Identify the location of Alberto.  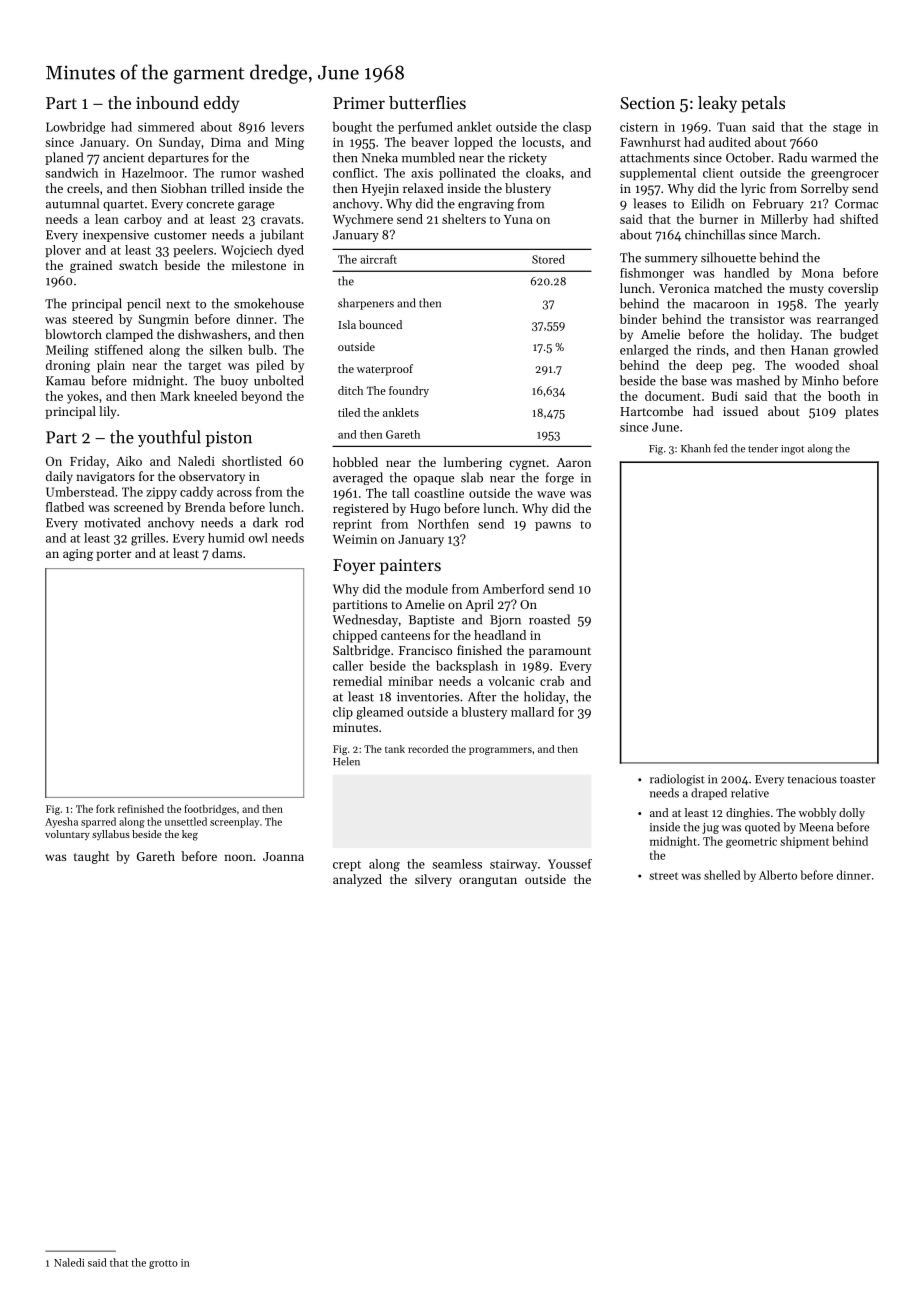
(778, 875).
